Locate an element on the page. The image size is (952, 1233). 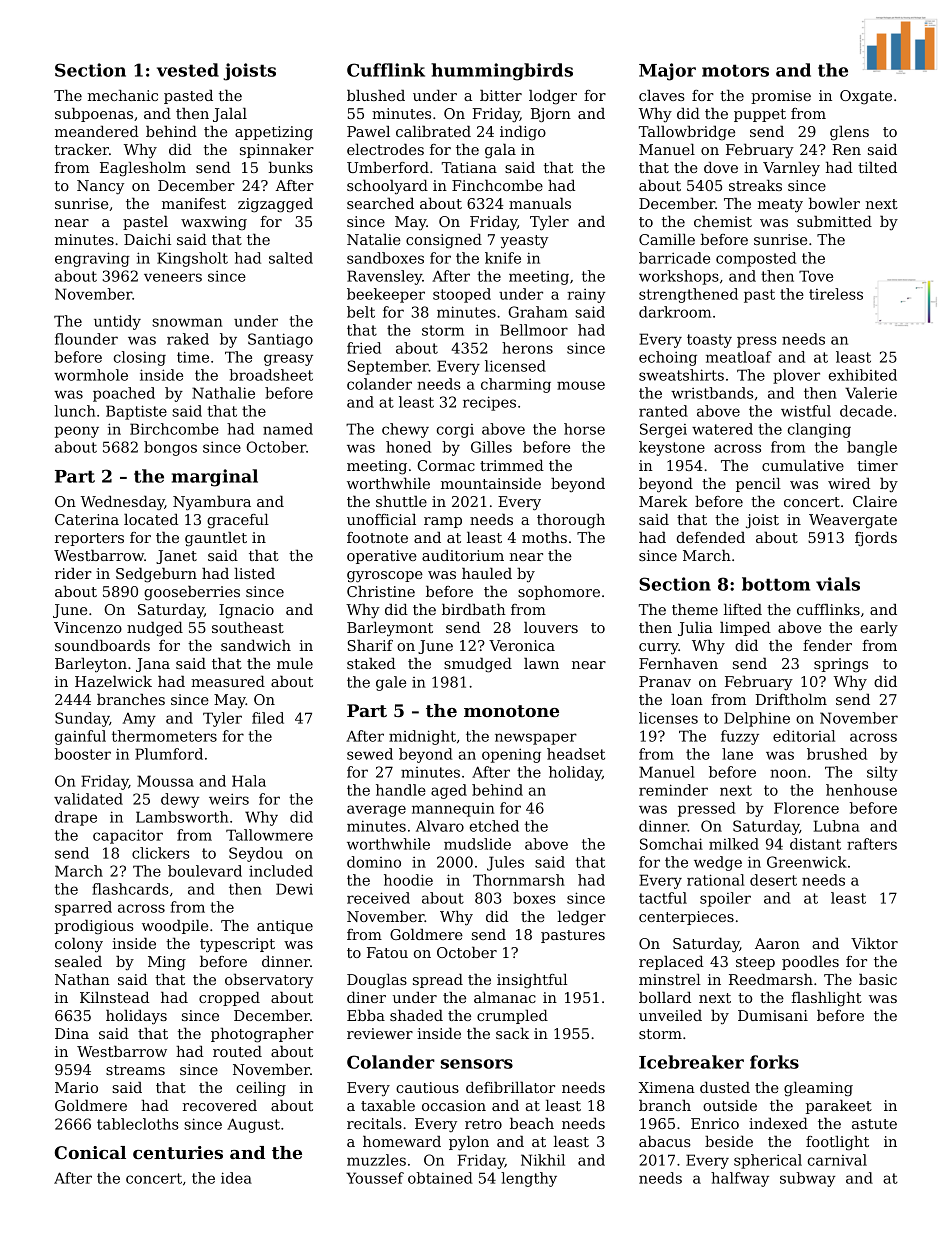
Dina is located at coordinates (72, 1033).
